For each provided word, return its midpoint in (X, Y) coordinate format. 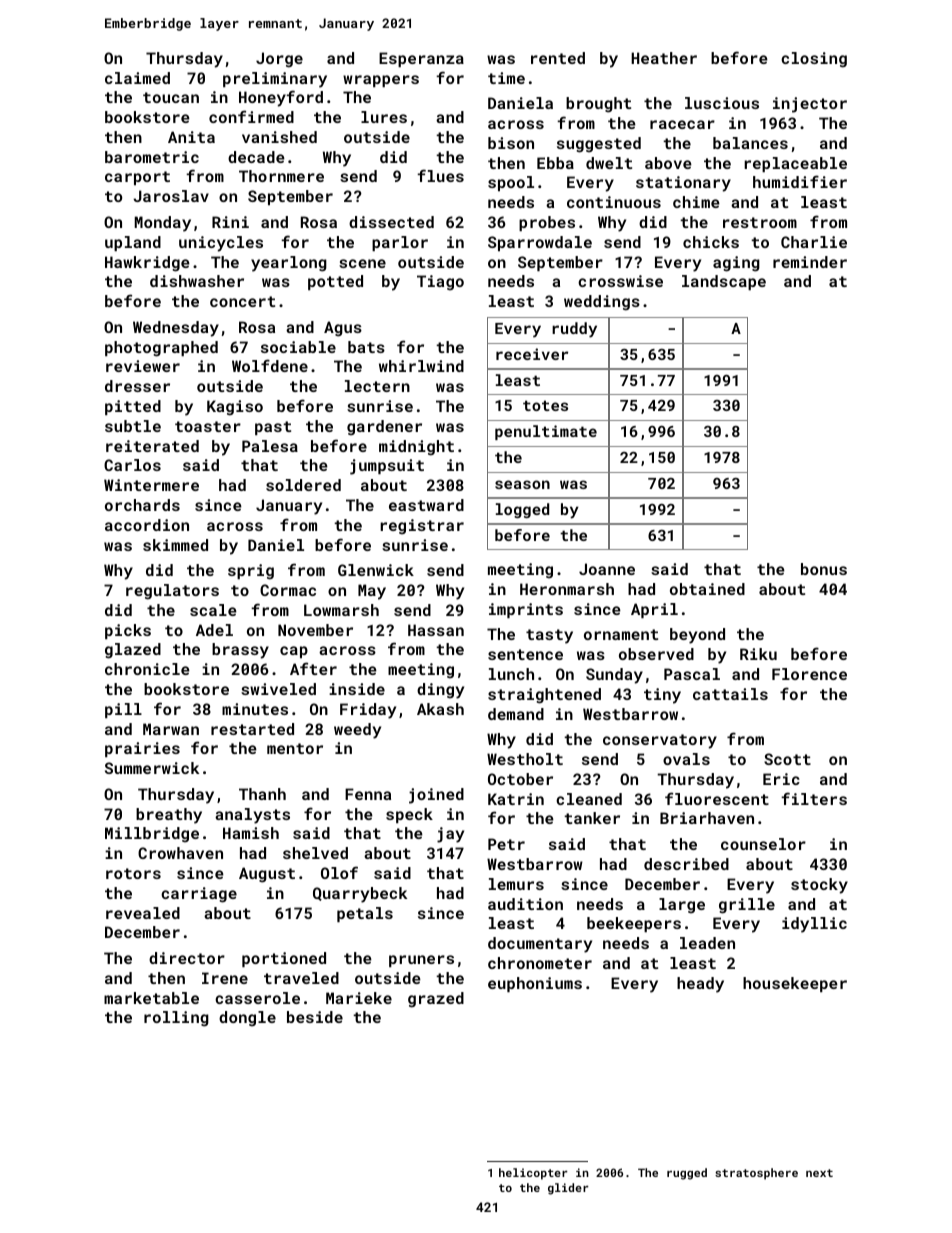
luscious (722, 103)
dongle (247, 1019)
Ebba (555, 163)
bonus (824, 569)
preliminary (275, 80)
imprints (526, 610)
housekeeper (795, 984)
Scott (787, 759)
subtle (133, 426)
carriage (199, 895)
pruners (421, 961)
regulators (172, 592)
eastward (426, 505)
